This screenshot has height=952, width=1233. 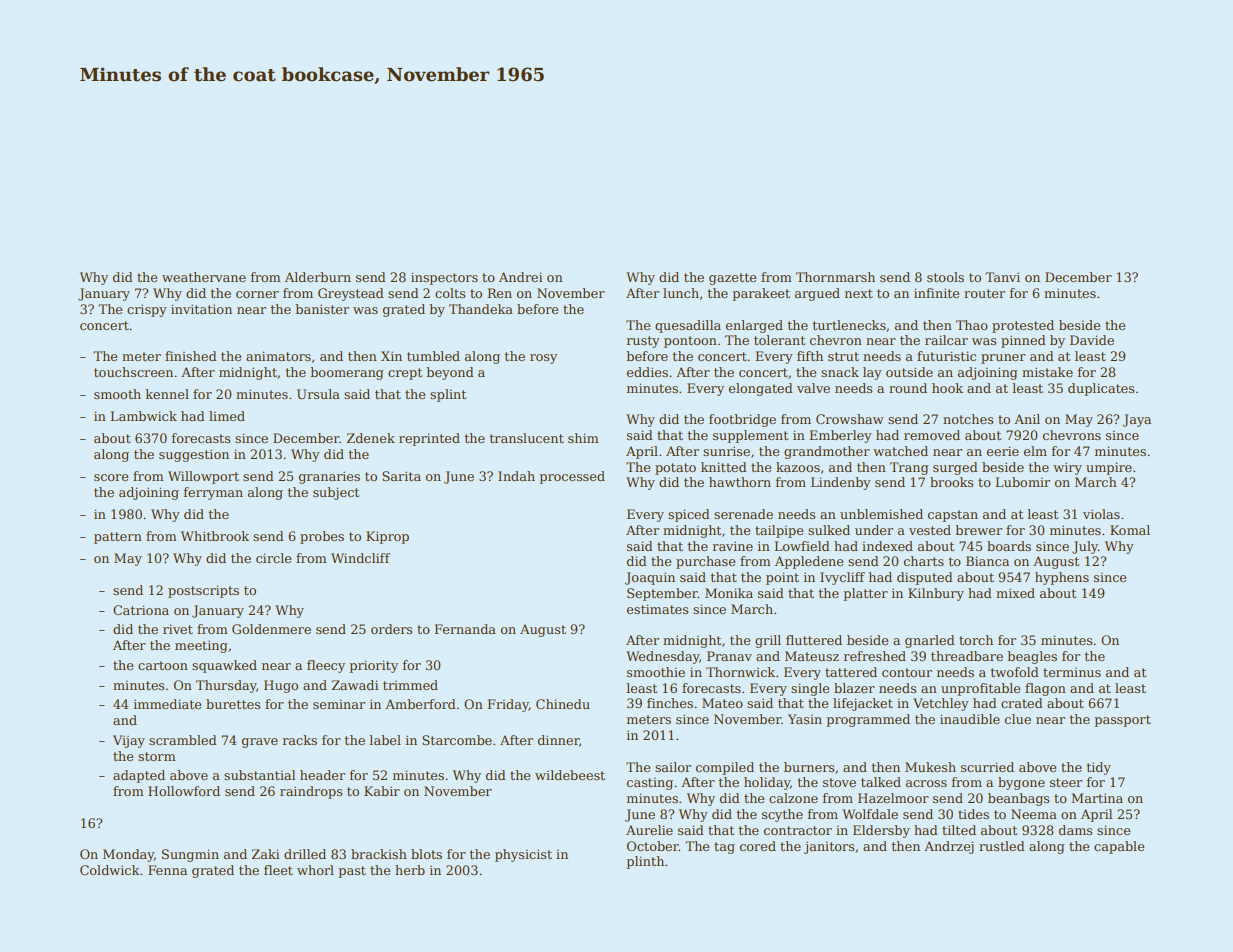 I want to click on September, so click(x=662, y=594).
